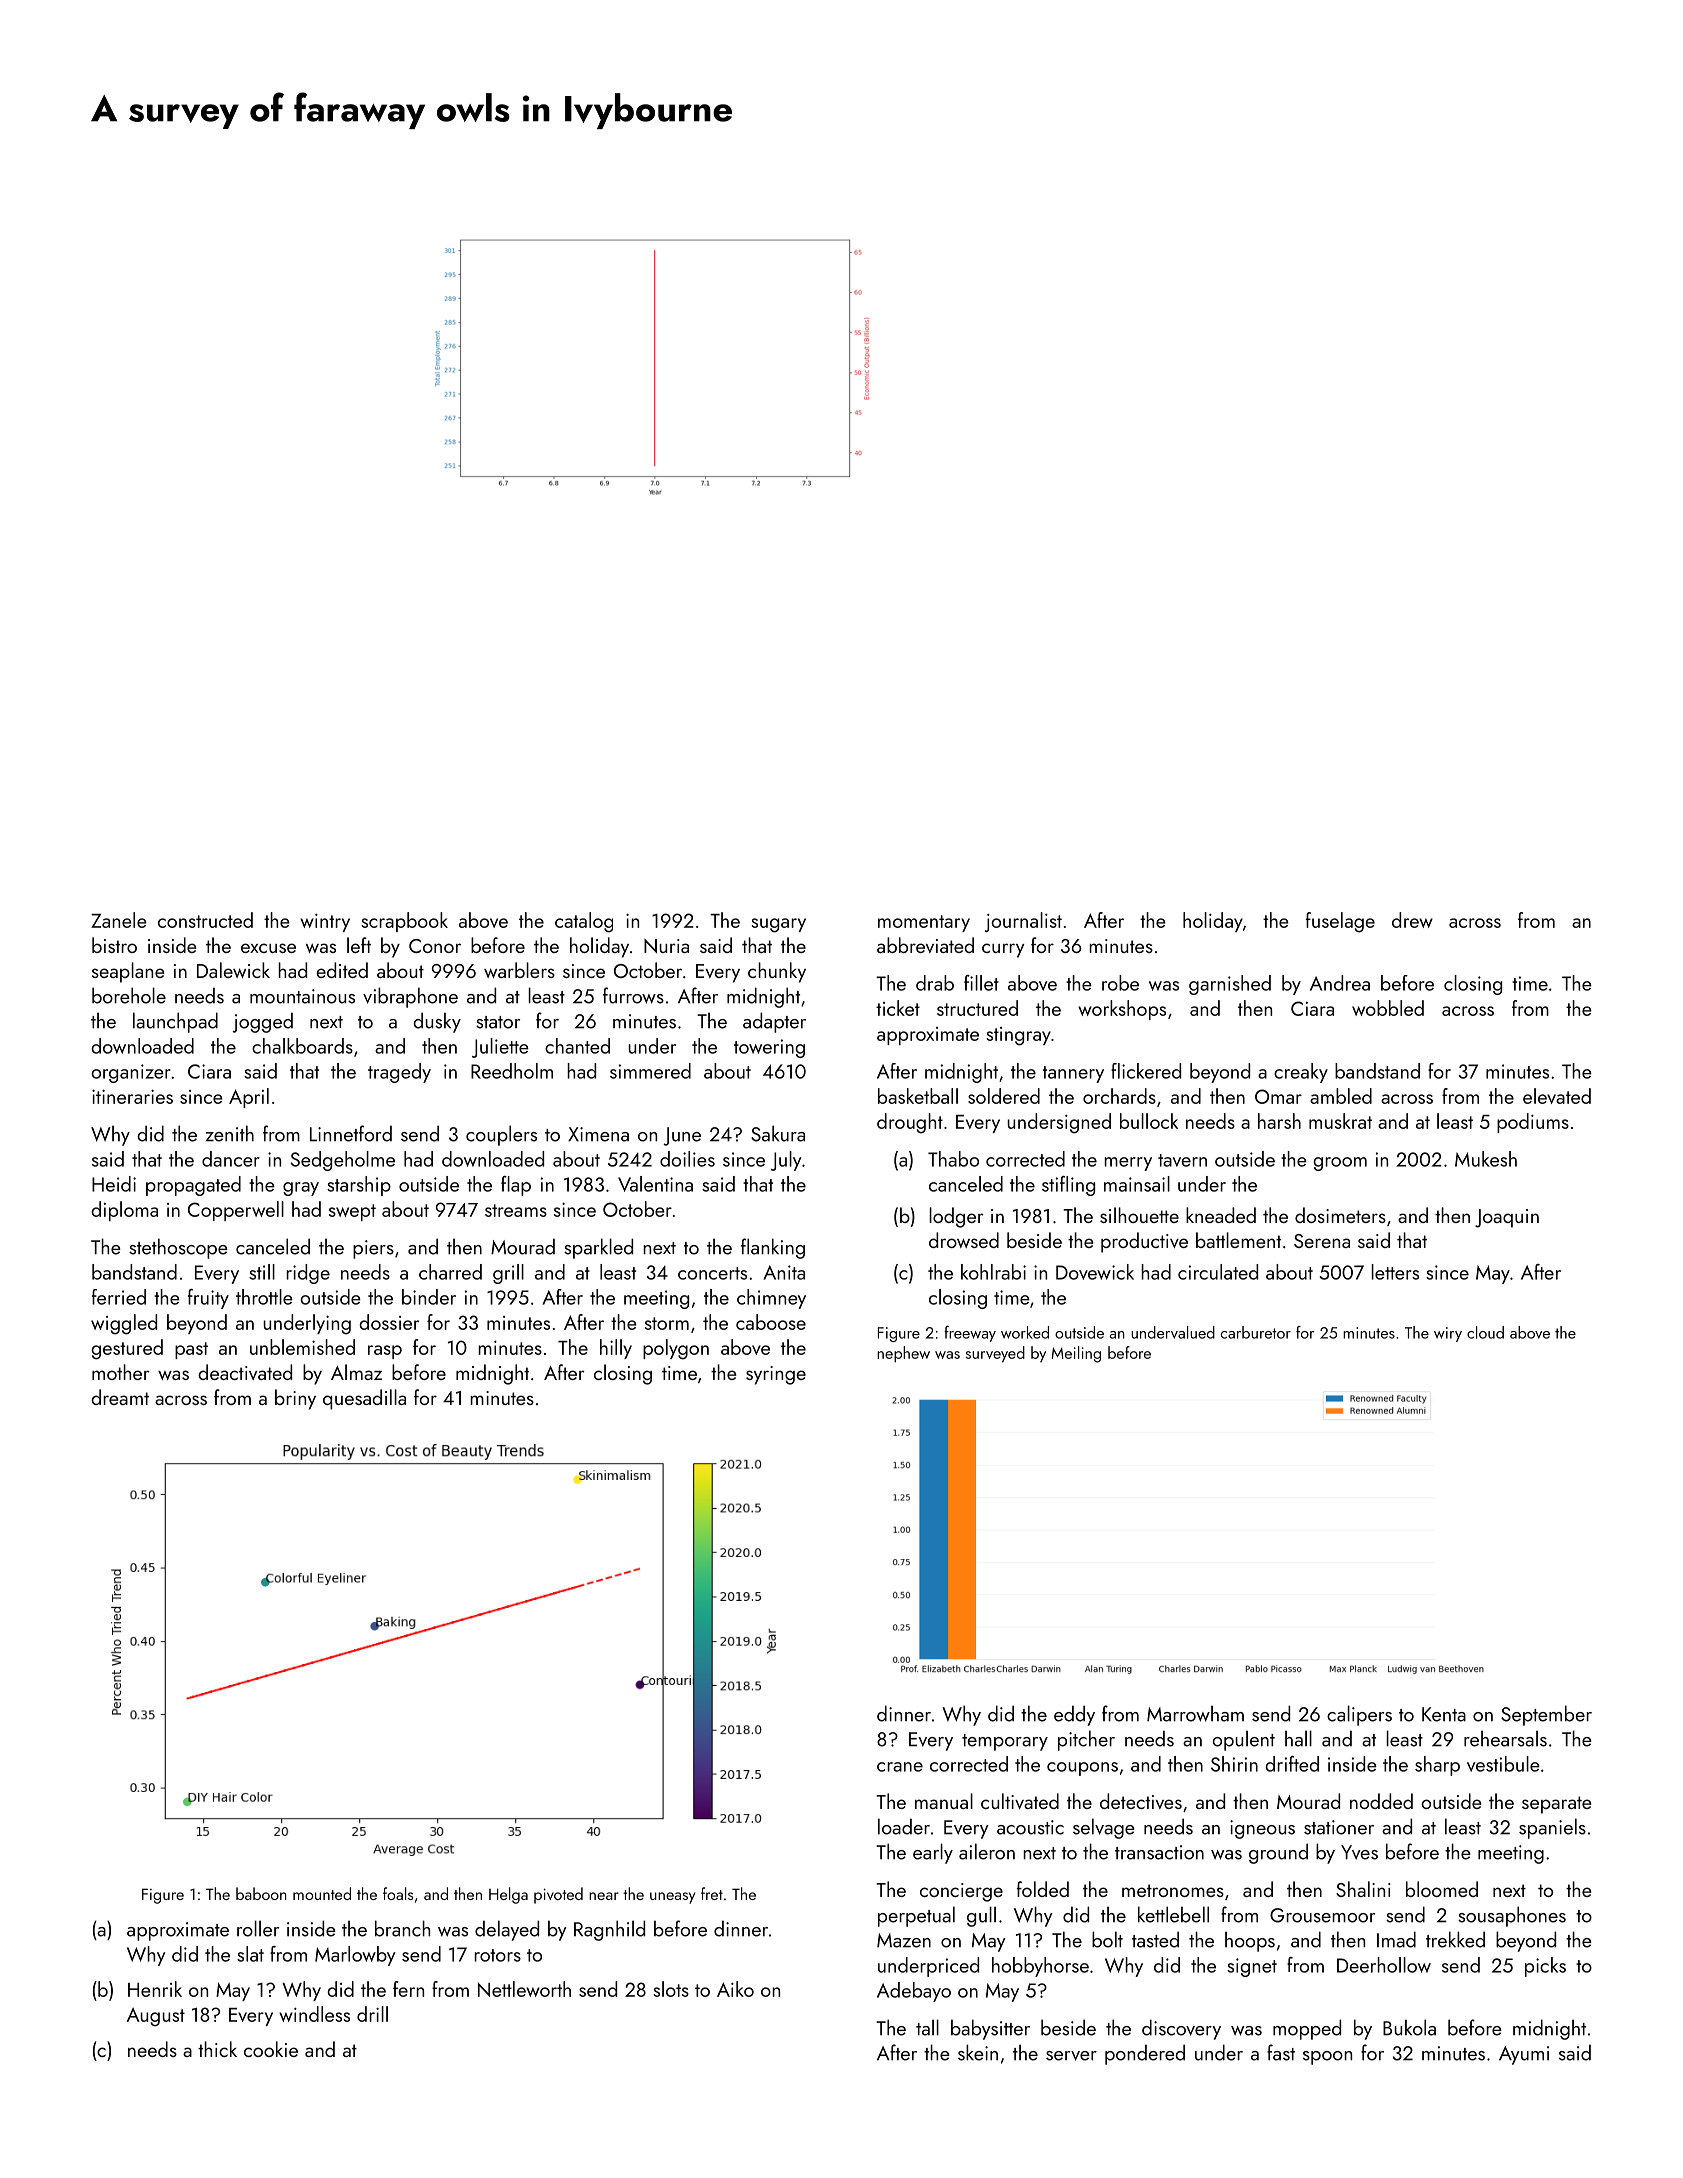 Image resolution: width=1683 pixels, height=2178 pixels. Describe the element at coordinates (1218, 1272) in the screenshot. I see `circulated` at that location.
